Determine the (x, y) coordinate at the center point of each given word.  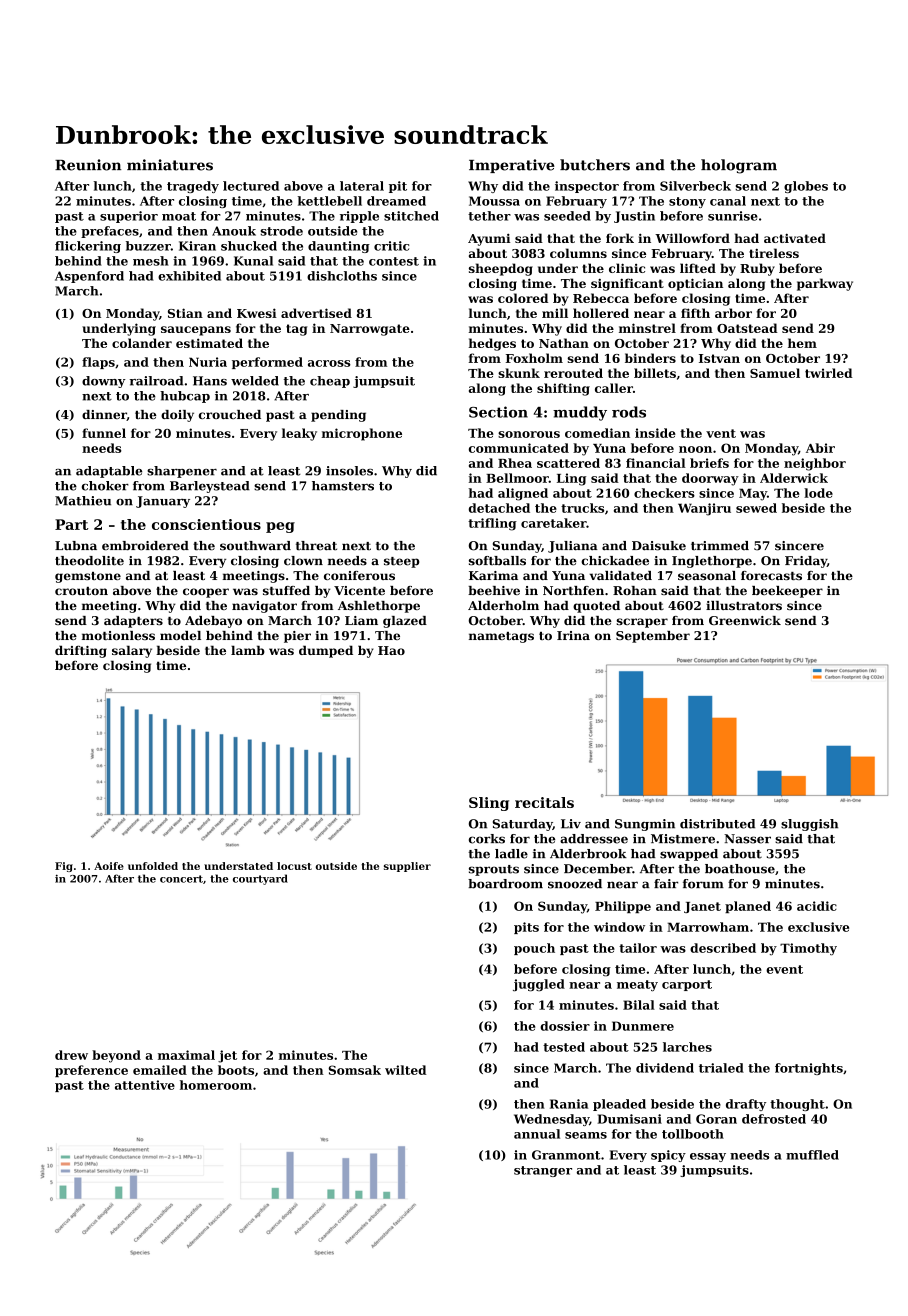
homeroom (216, 1085)
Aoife (109, 866)
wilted (405, 1070)
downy (104, 382)
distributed (717, 824)
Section (498, 412)
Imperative (512, 166)
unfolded (153, 866)
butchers (595, 165)
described (723, 948)
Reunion (88, 165)
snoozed (575, 884)
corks (487, 839)
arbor (733, 313)
